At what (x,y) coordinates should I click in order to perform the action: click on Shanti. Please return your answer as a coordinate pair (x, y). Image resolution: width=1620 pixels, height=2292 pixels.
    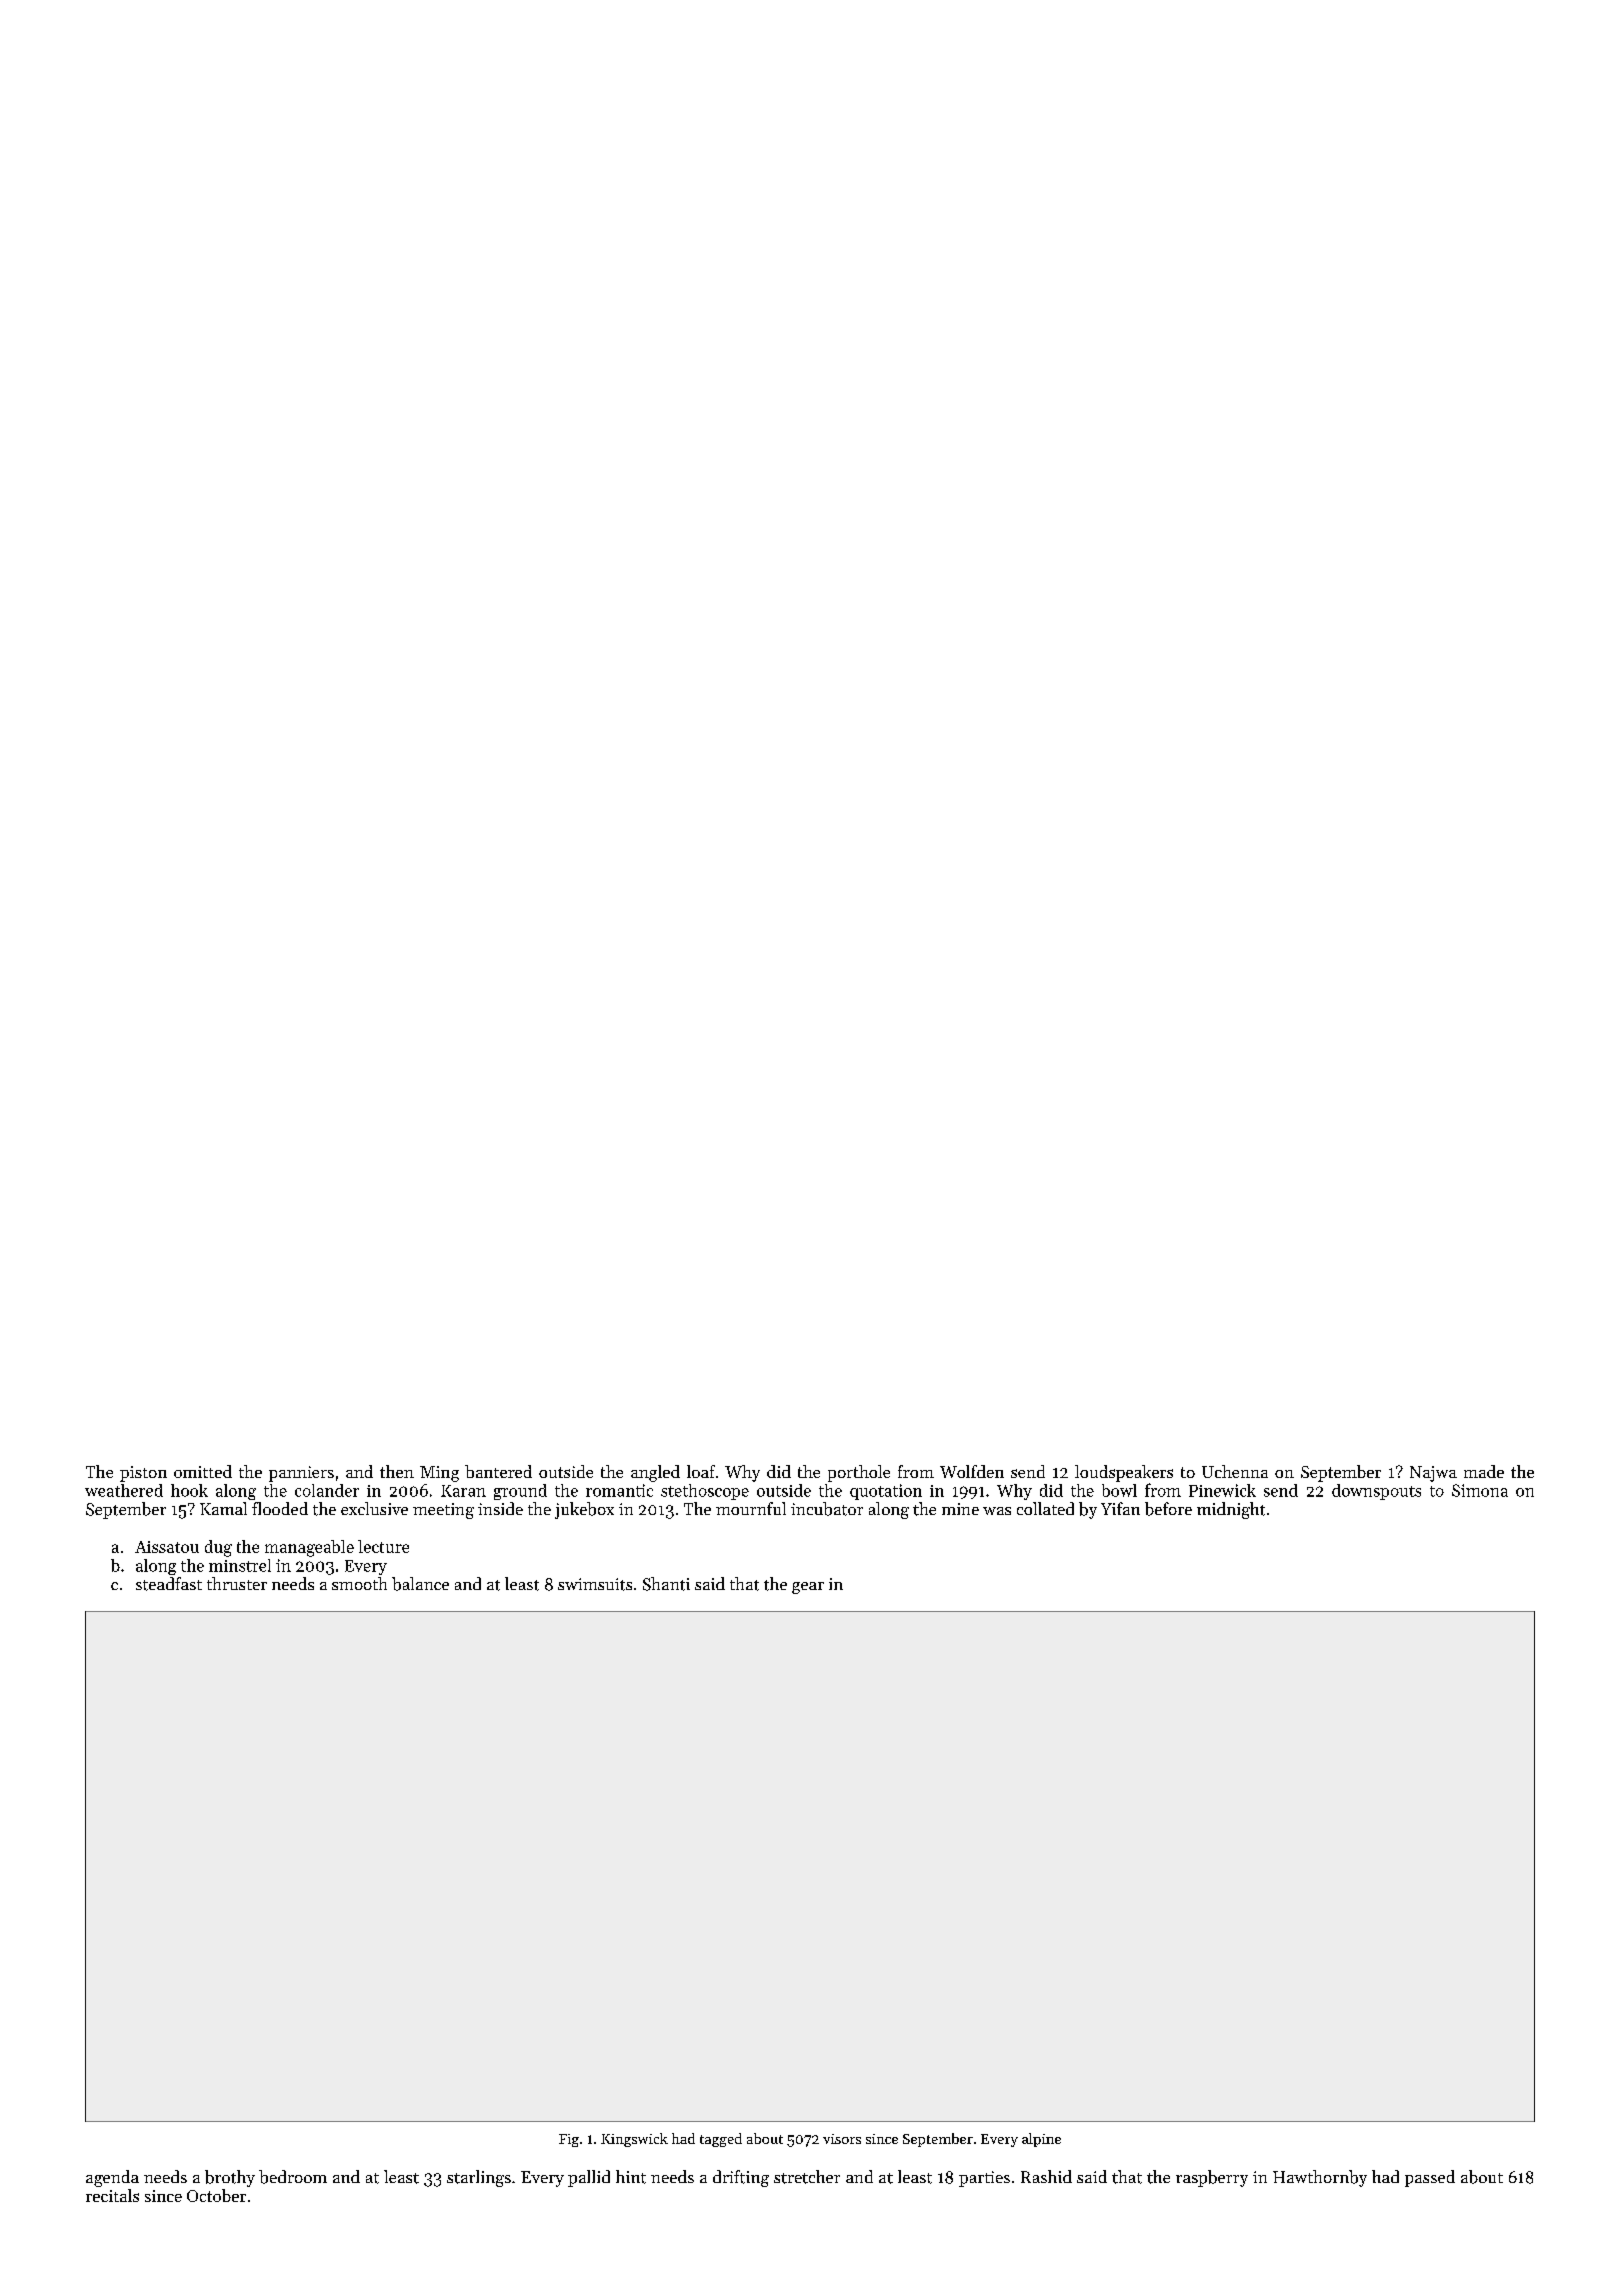
    Looking at the image, I should click on (666, 1584).
